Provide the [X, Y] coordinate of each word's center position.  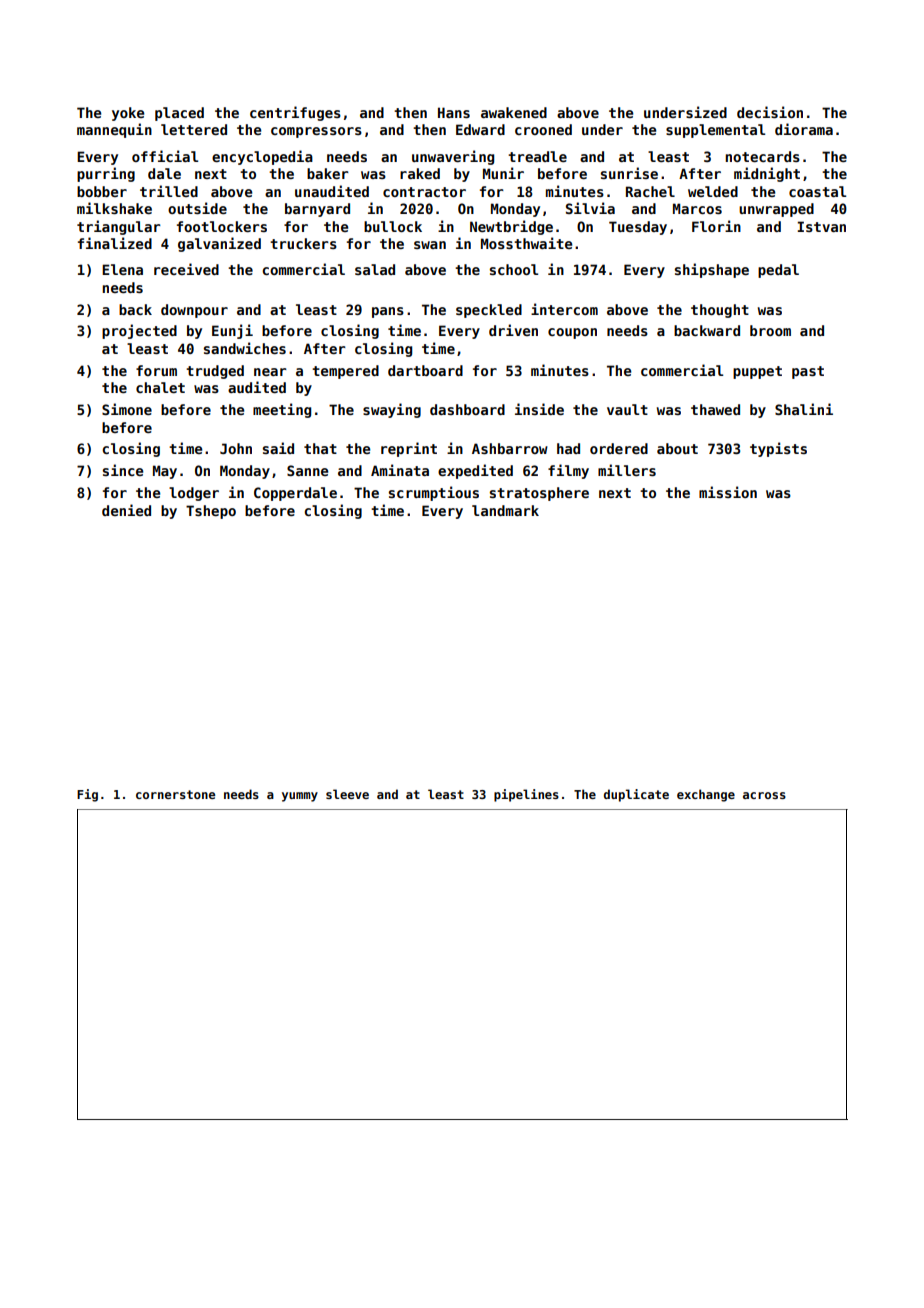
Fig [87, 795]
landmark [505, 510]
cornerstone [175, 794]
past [808, 372]
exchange [706, 795]
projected [139, 331]
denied [126, 510]
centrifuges [295, 113]
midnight [767, 174]
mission [728, 492]
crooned [543, 129]
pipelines [526, 795]
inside [539, 409]
